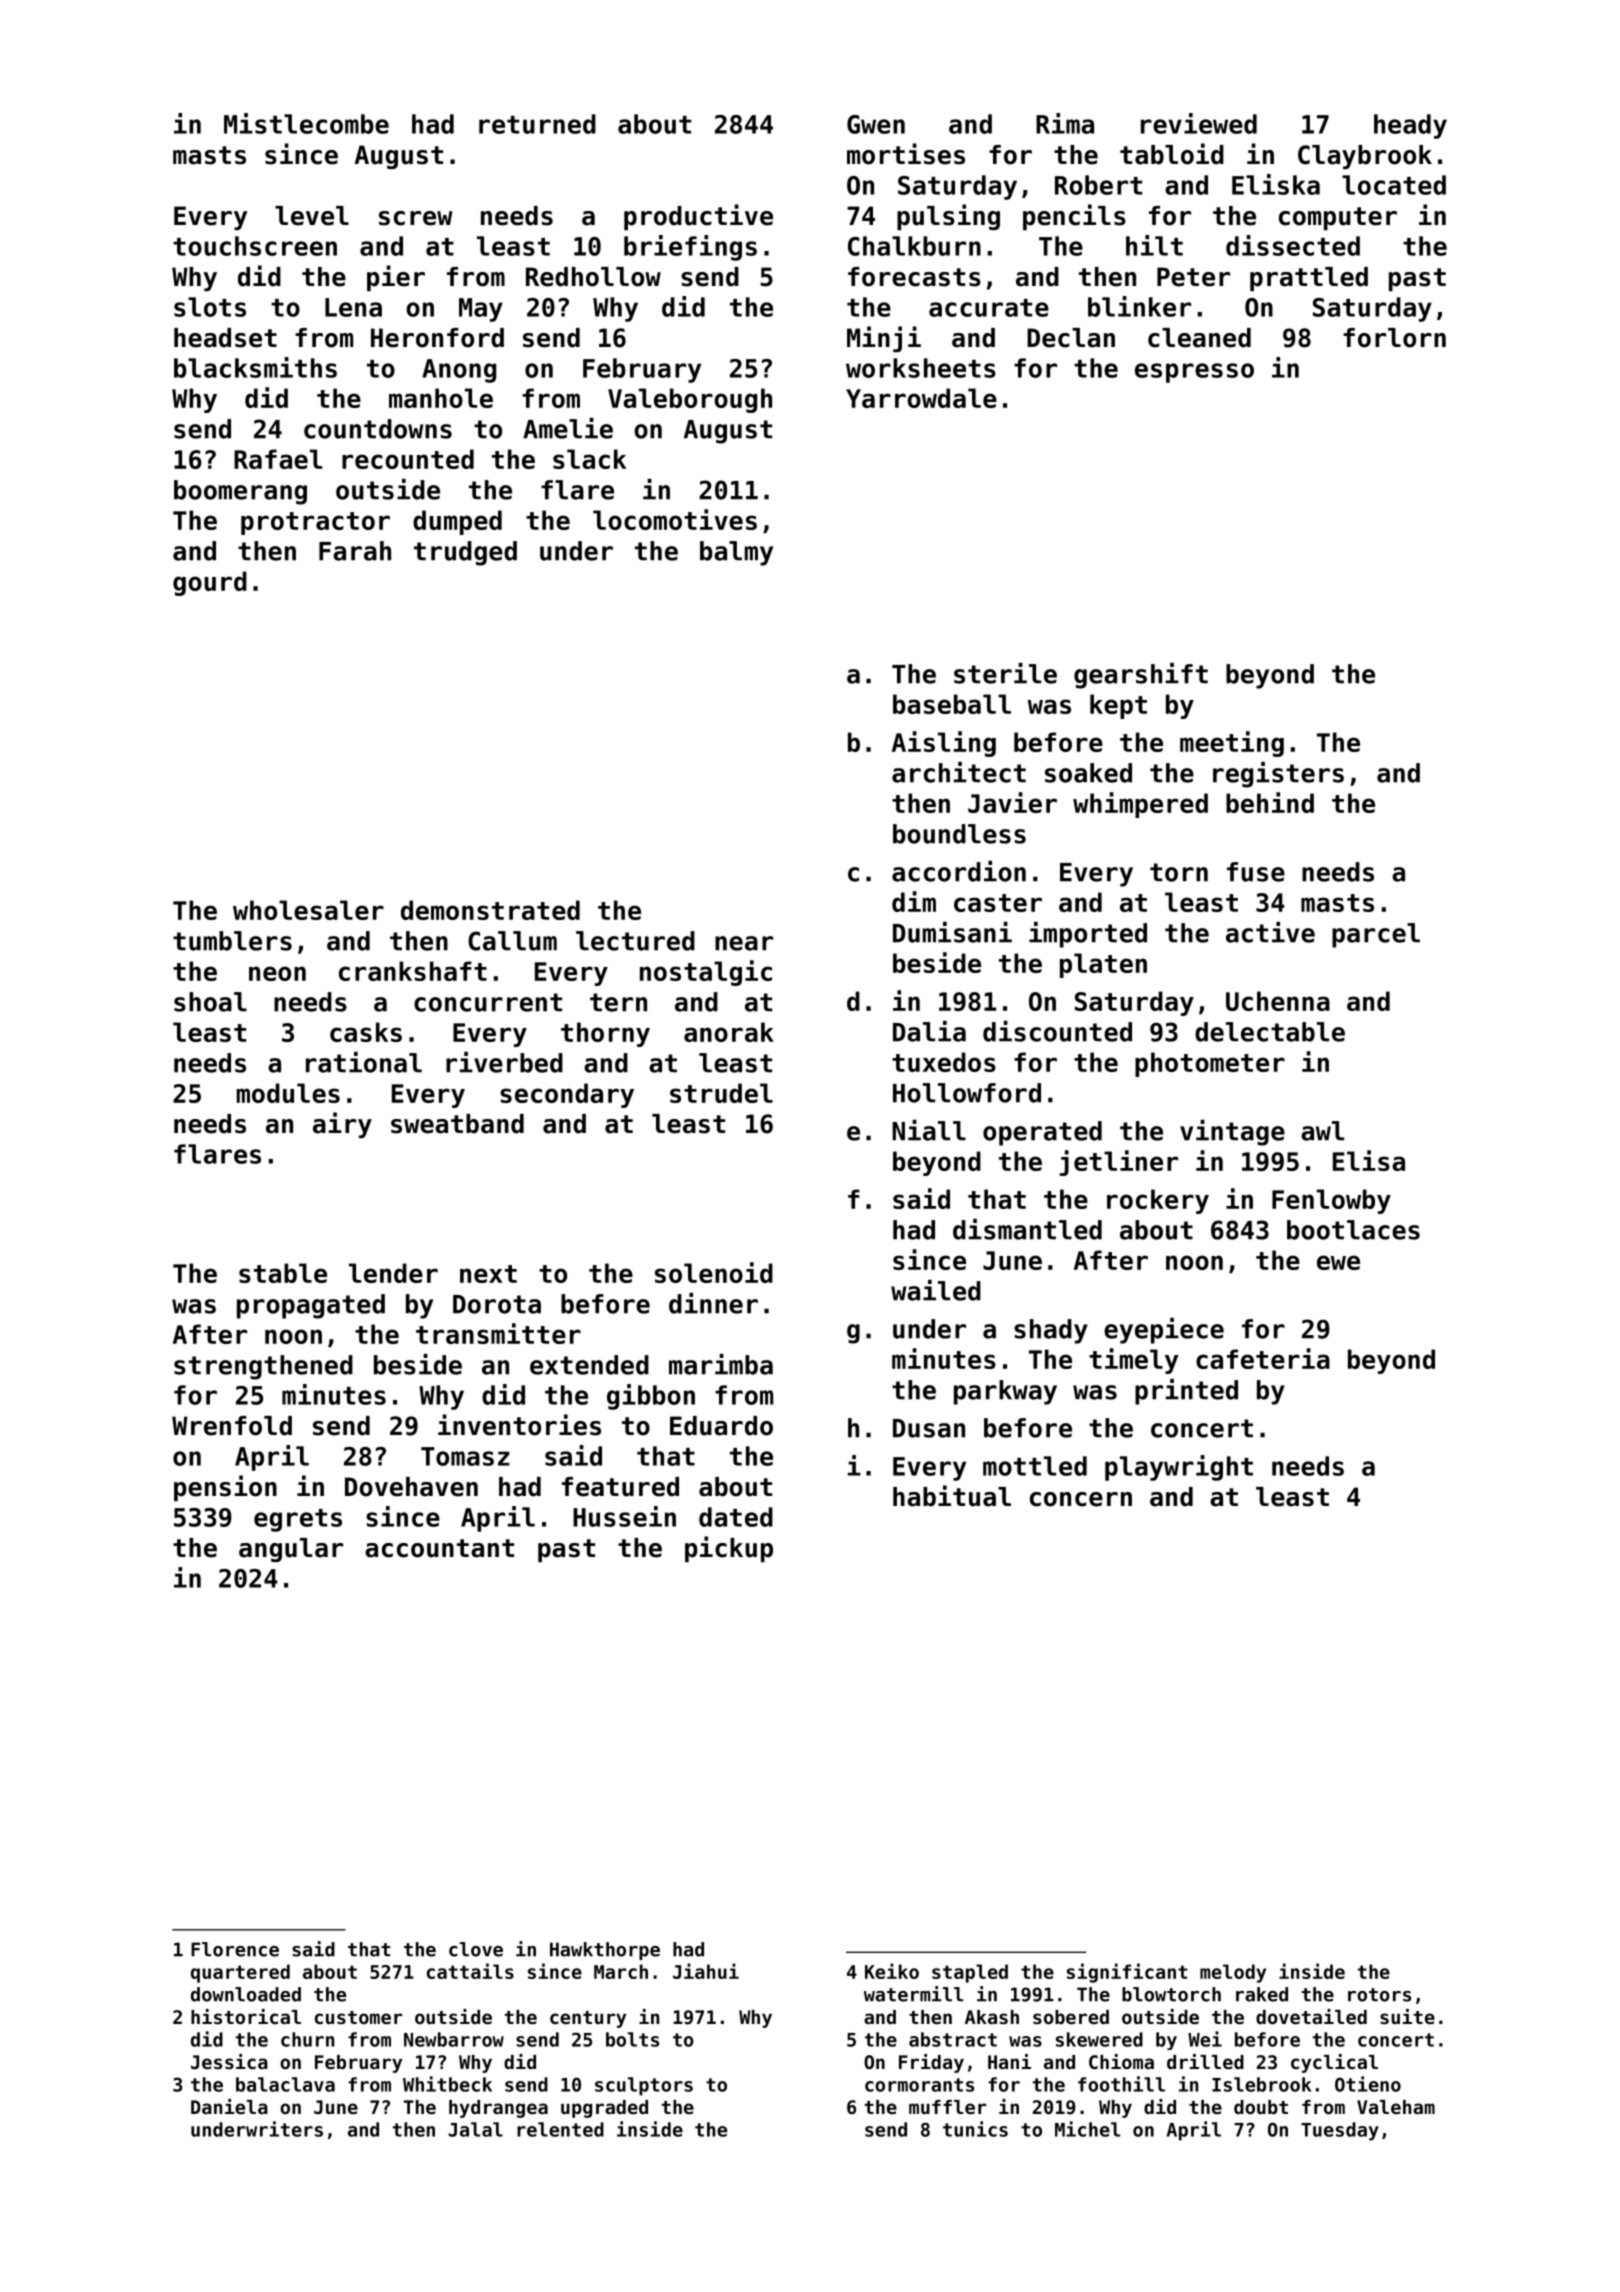 Image resolution: width=1620 pixels, height=2292 pixels. Describe the element at coordinates (560, 2129) in the screenshot. I see `relented` at that location.
